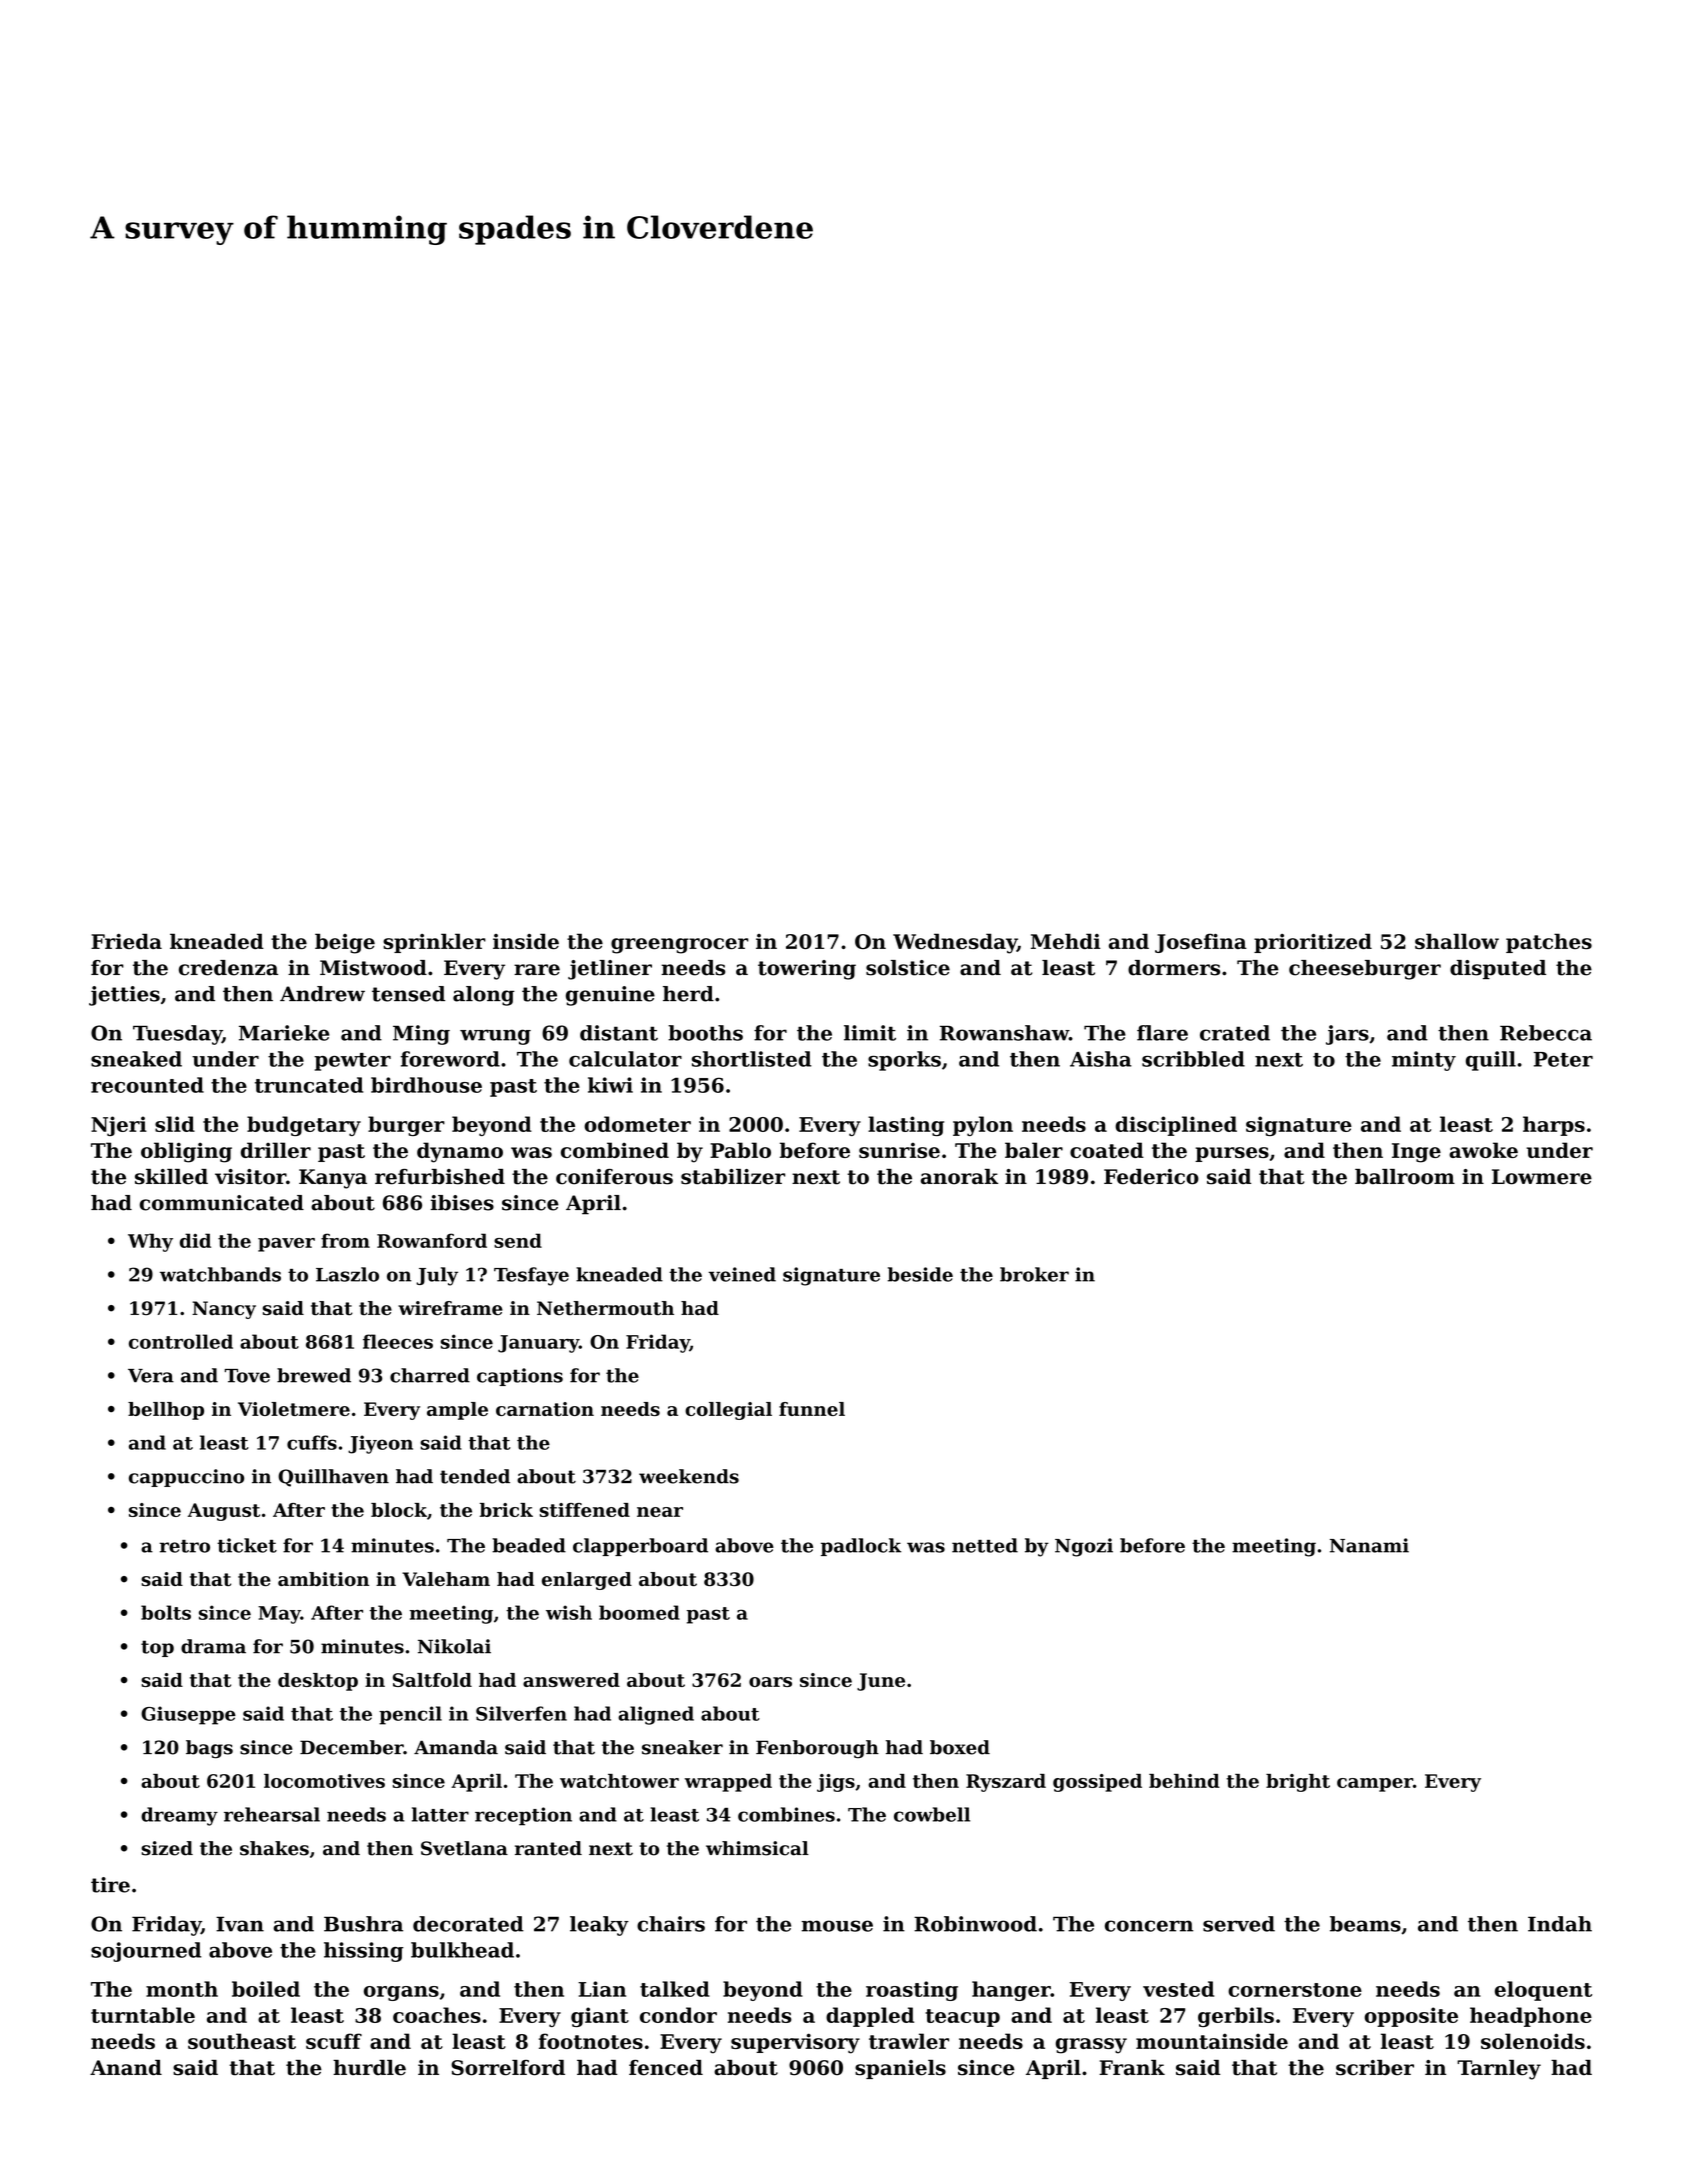 The height and width of the screenshot is (2178, 1683). What do you see at coordinates (881, 1682) in the screenshot?
I see `June` at bounding box center [881, 1682].
